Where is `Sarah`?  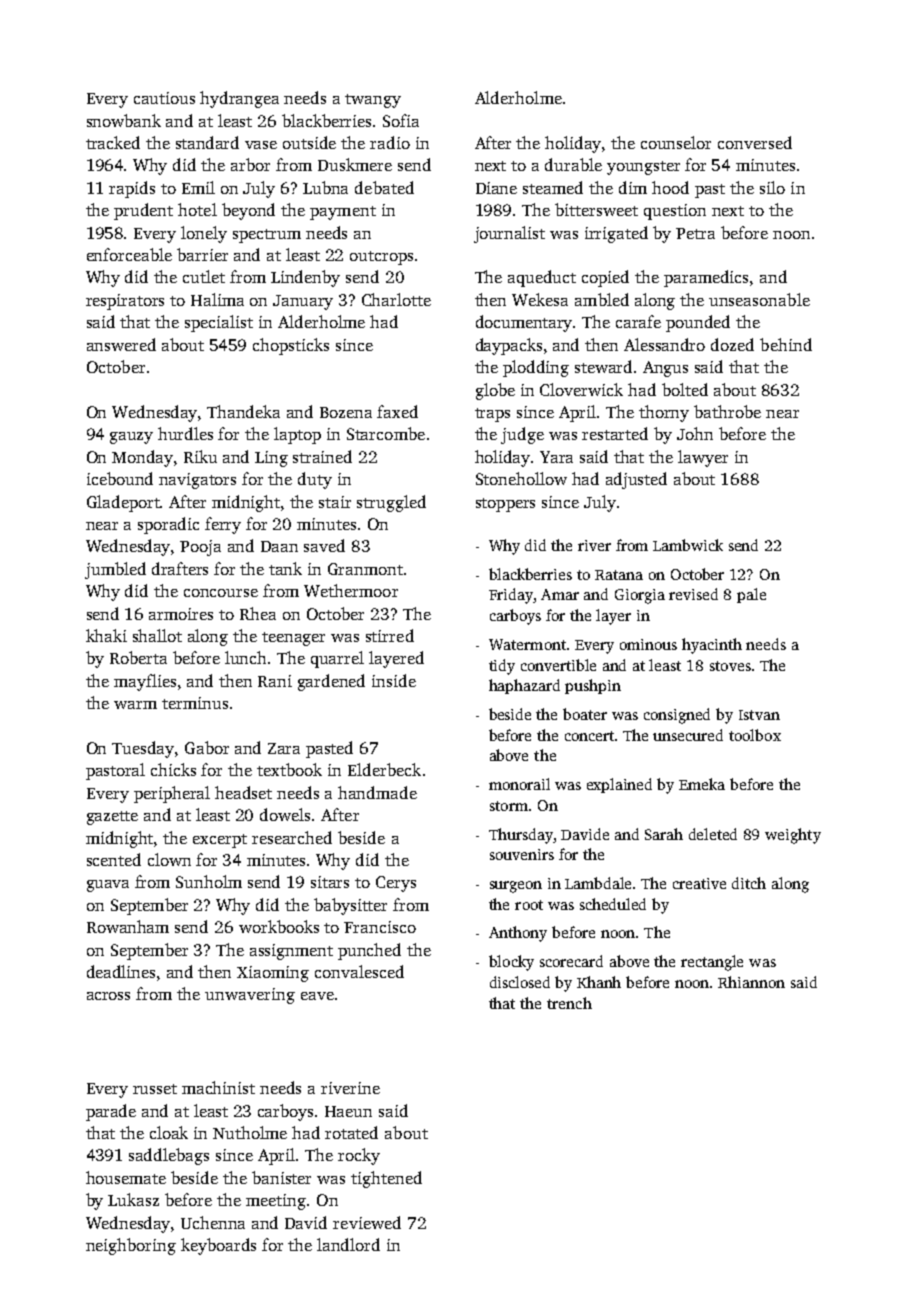
Sarah is located at coordinates (664, 834).
